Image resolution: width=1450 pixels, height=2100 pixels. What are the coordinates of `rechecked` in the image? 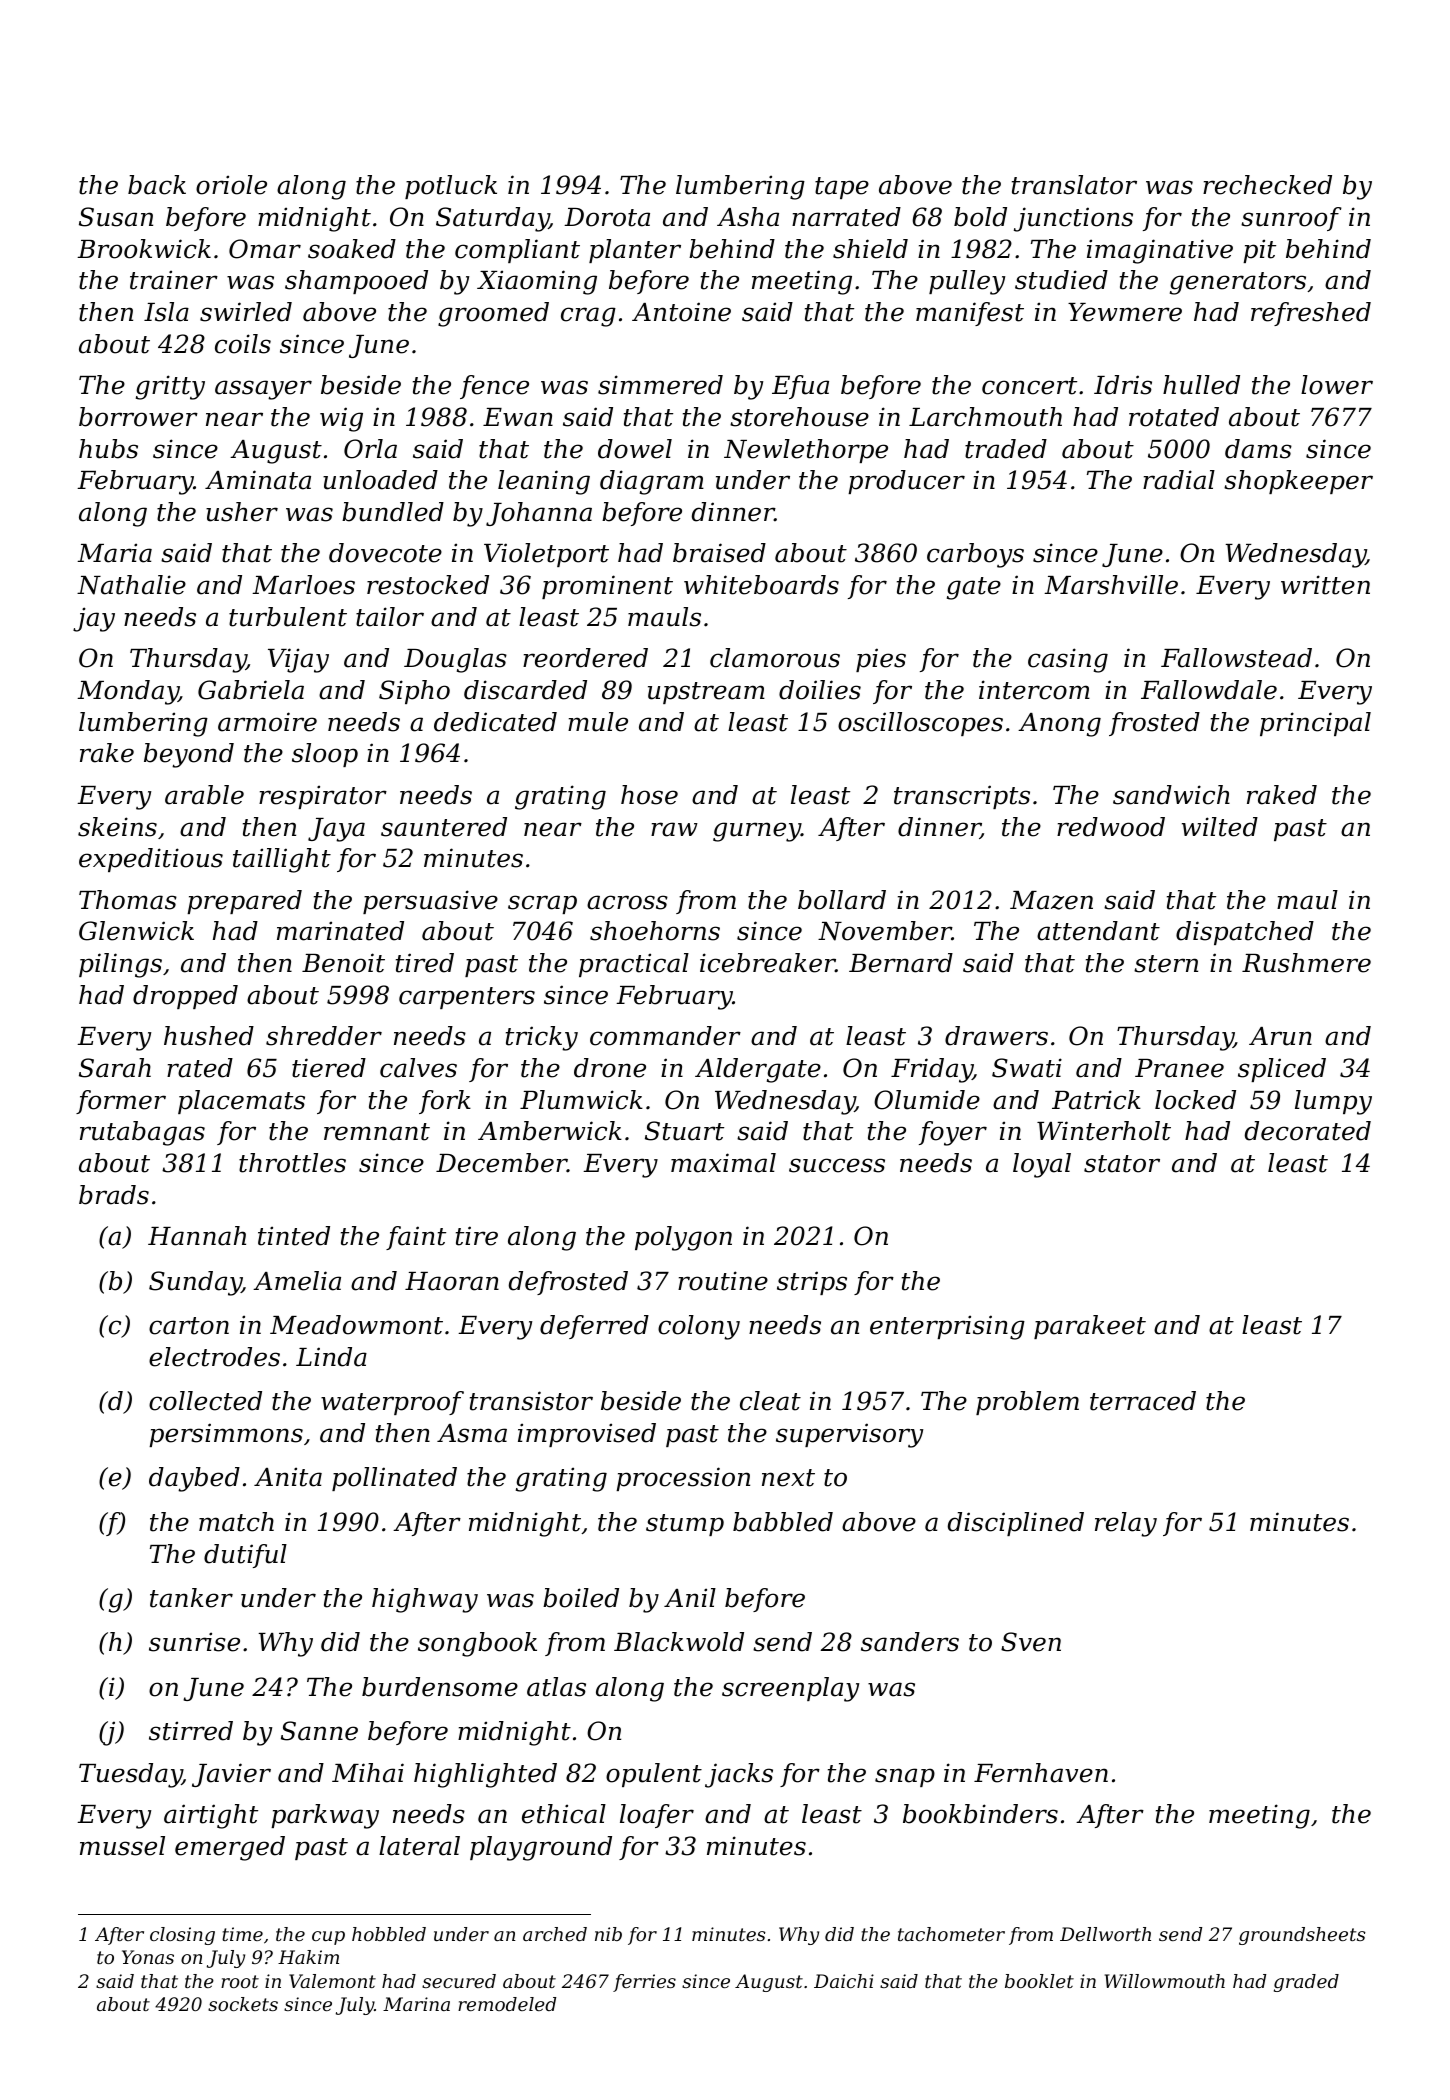 It's located at (1267, 185).
